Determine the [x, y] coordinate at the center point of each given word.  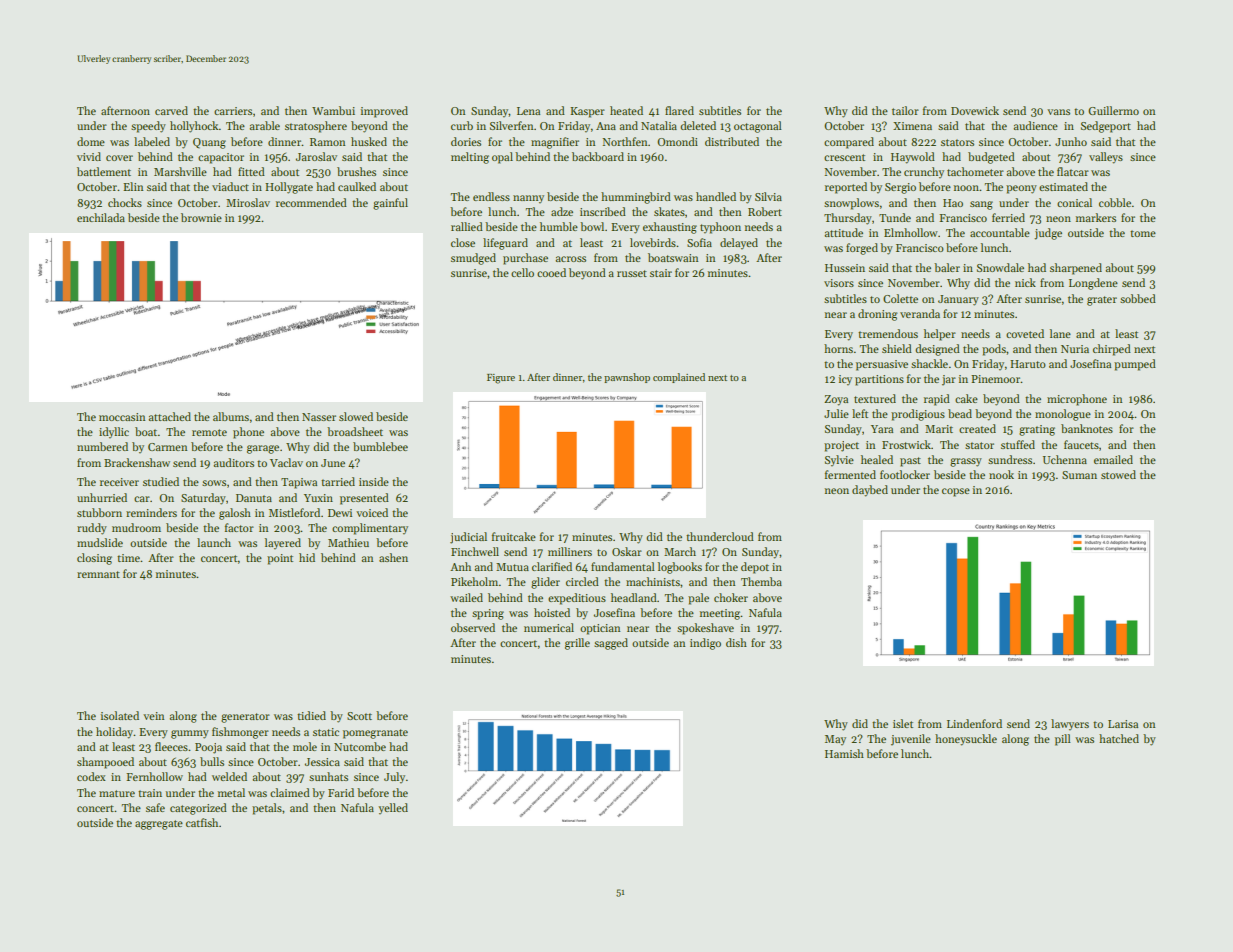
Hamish [844, 753]
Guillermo [1113, 110]
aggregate [159, 825]
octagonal [758, 127]
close [463, 242]
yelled [393, 809]
